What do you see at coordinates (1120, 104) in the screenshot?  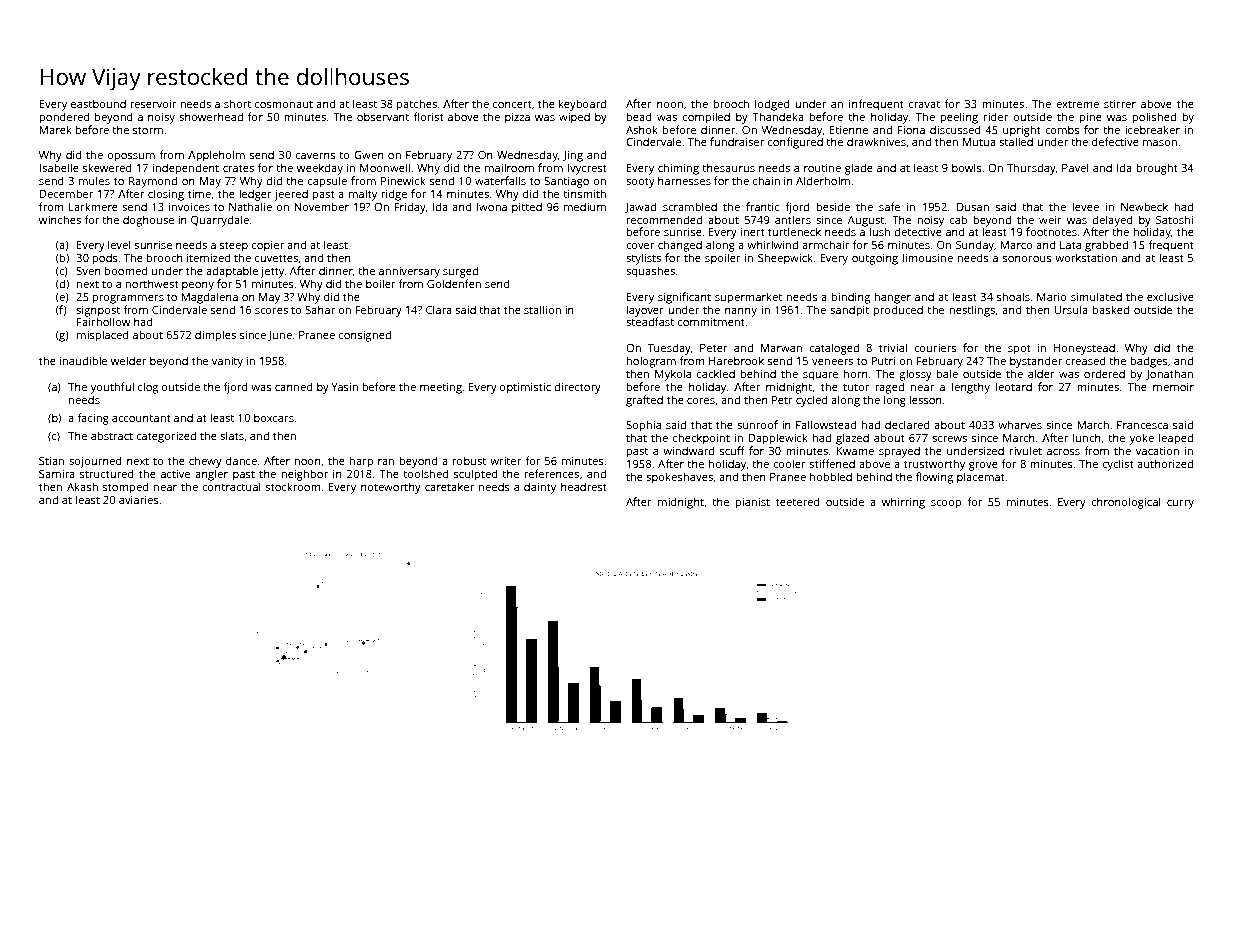 I see `stirrer` at bounding box center [1120, 104].
